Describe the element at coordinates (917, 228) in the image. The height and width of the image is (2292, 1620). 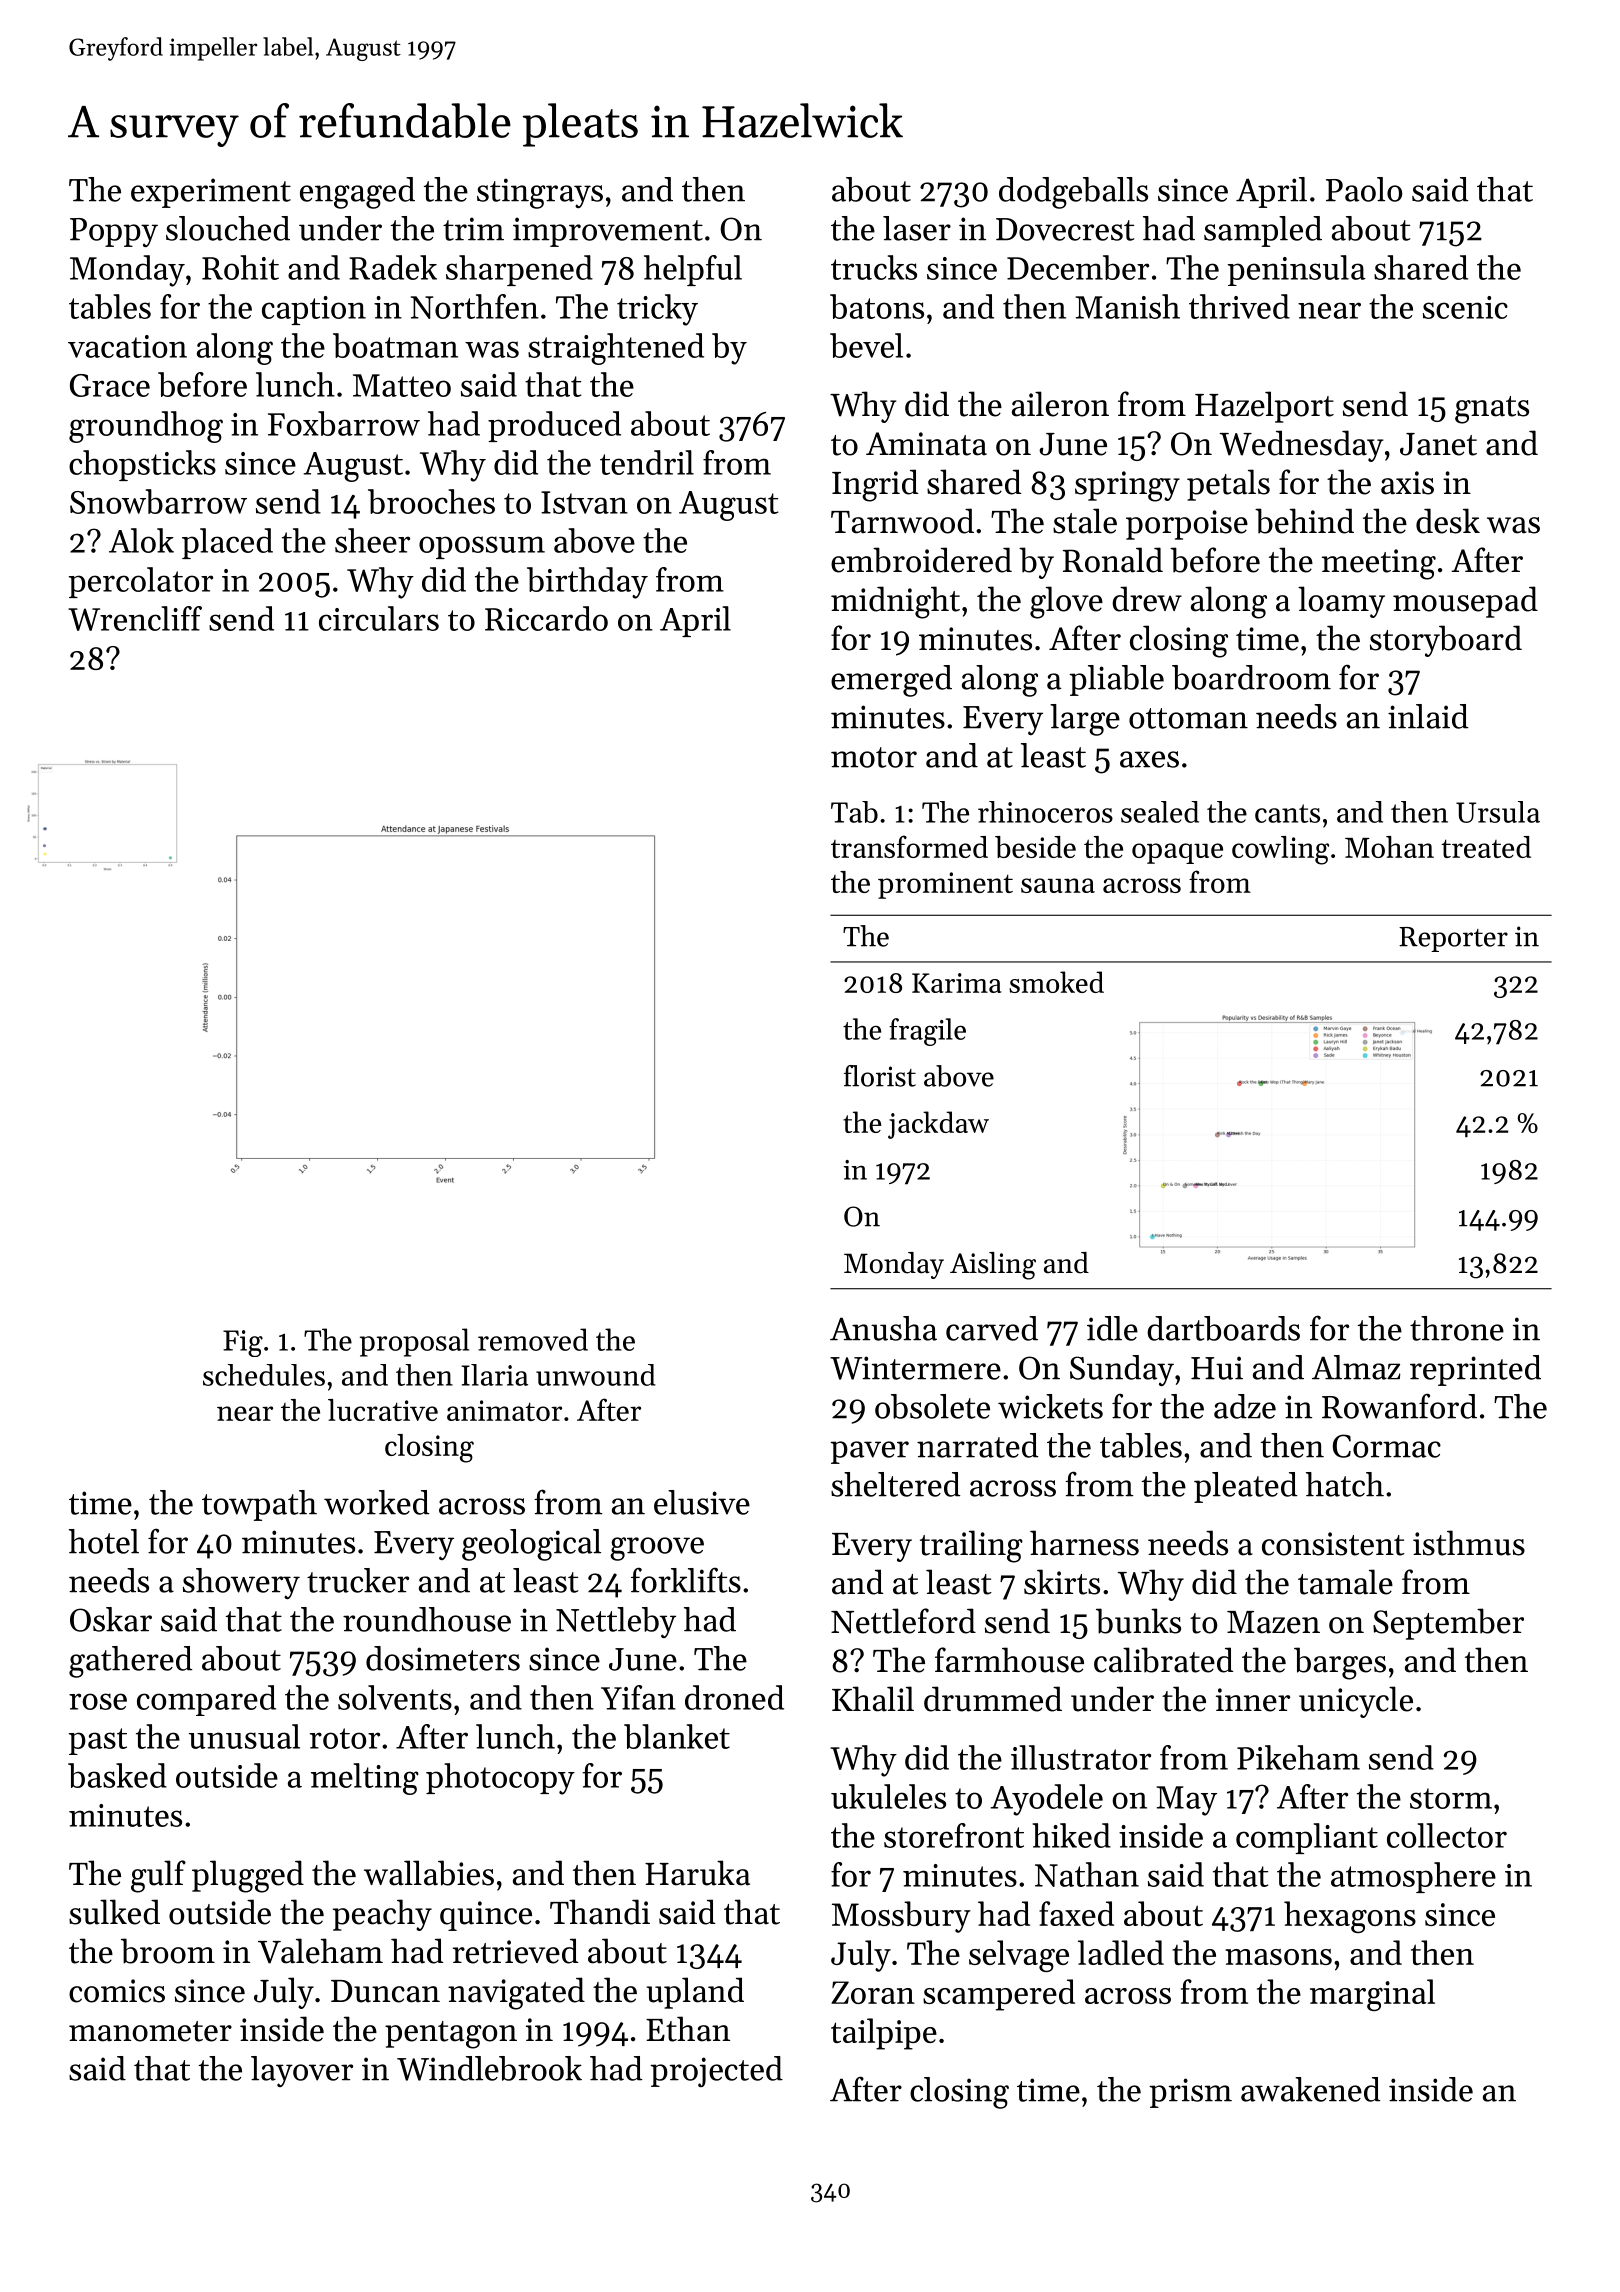
I see `laser` at that location.
